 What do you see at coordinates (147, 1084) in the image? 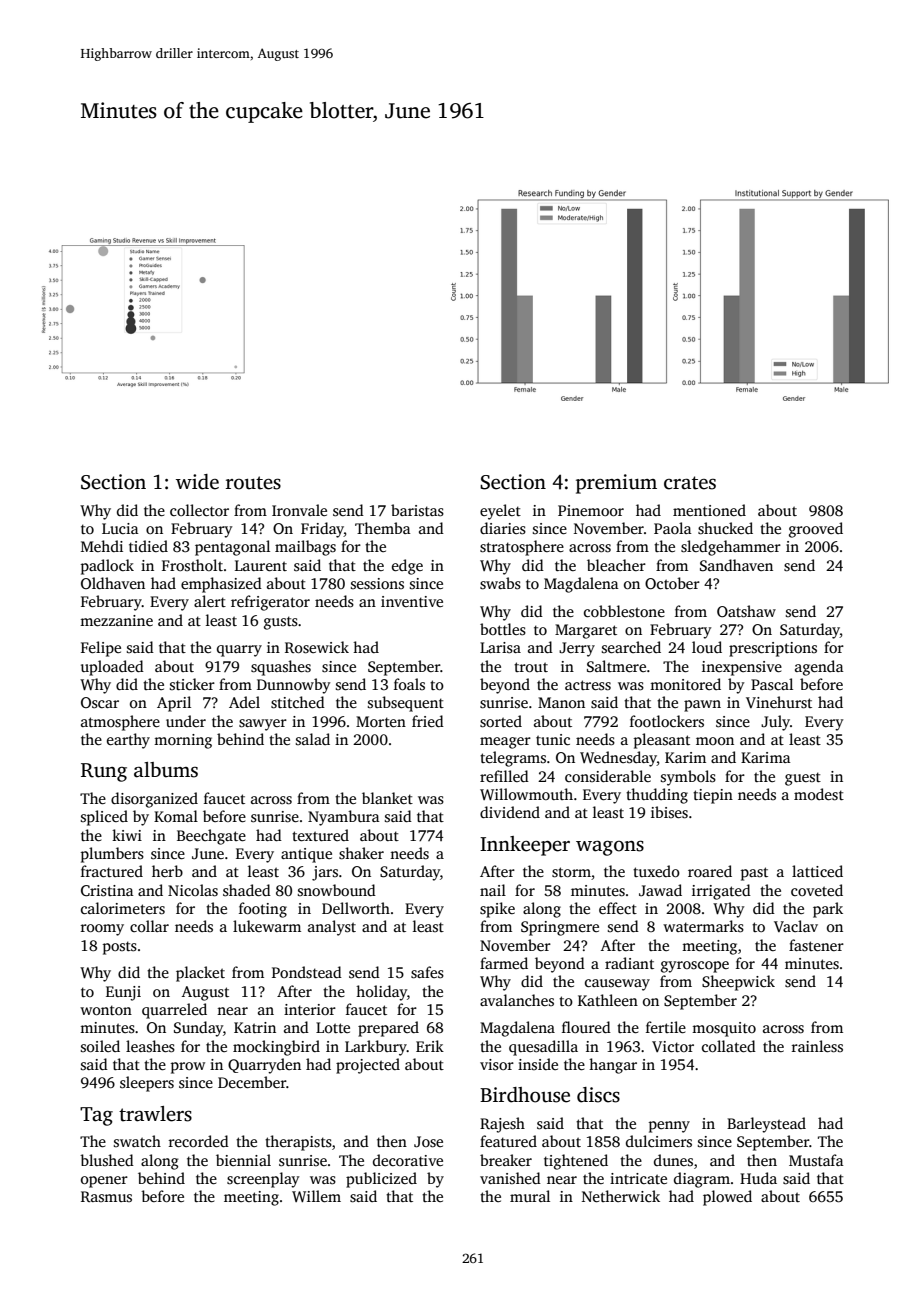
I see `sleepers` at bounding box center [147, 1084].
